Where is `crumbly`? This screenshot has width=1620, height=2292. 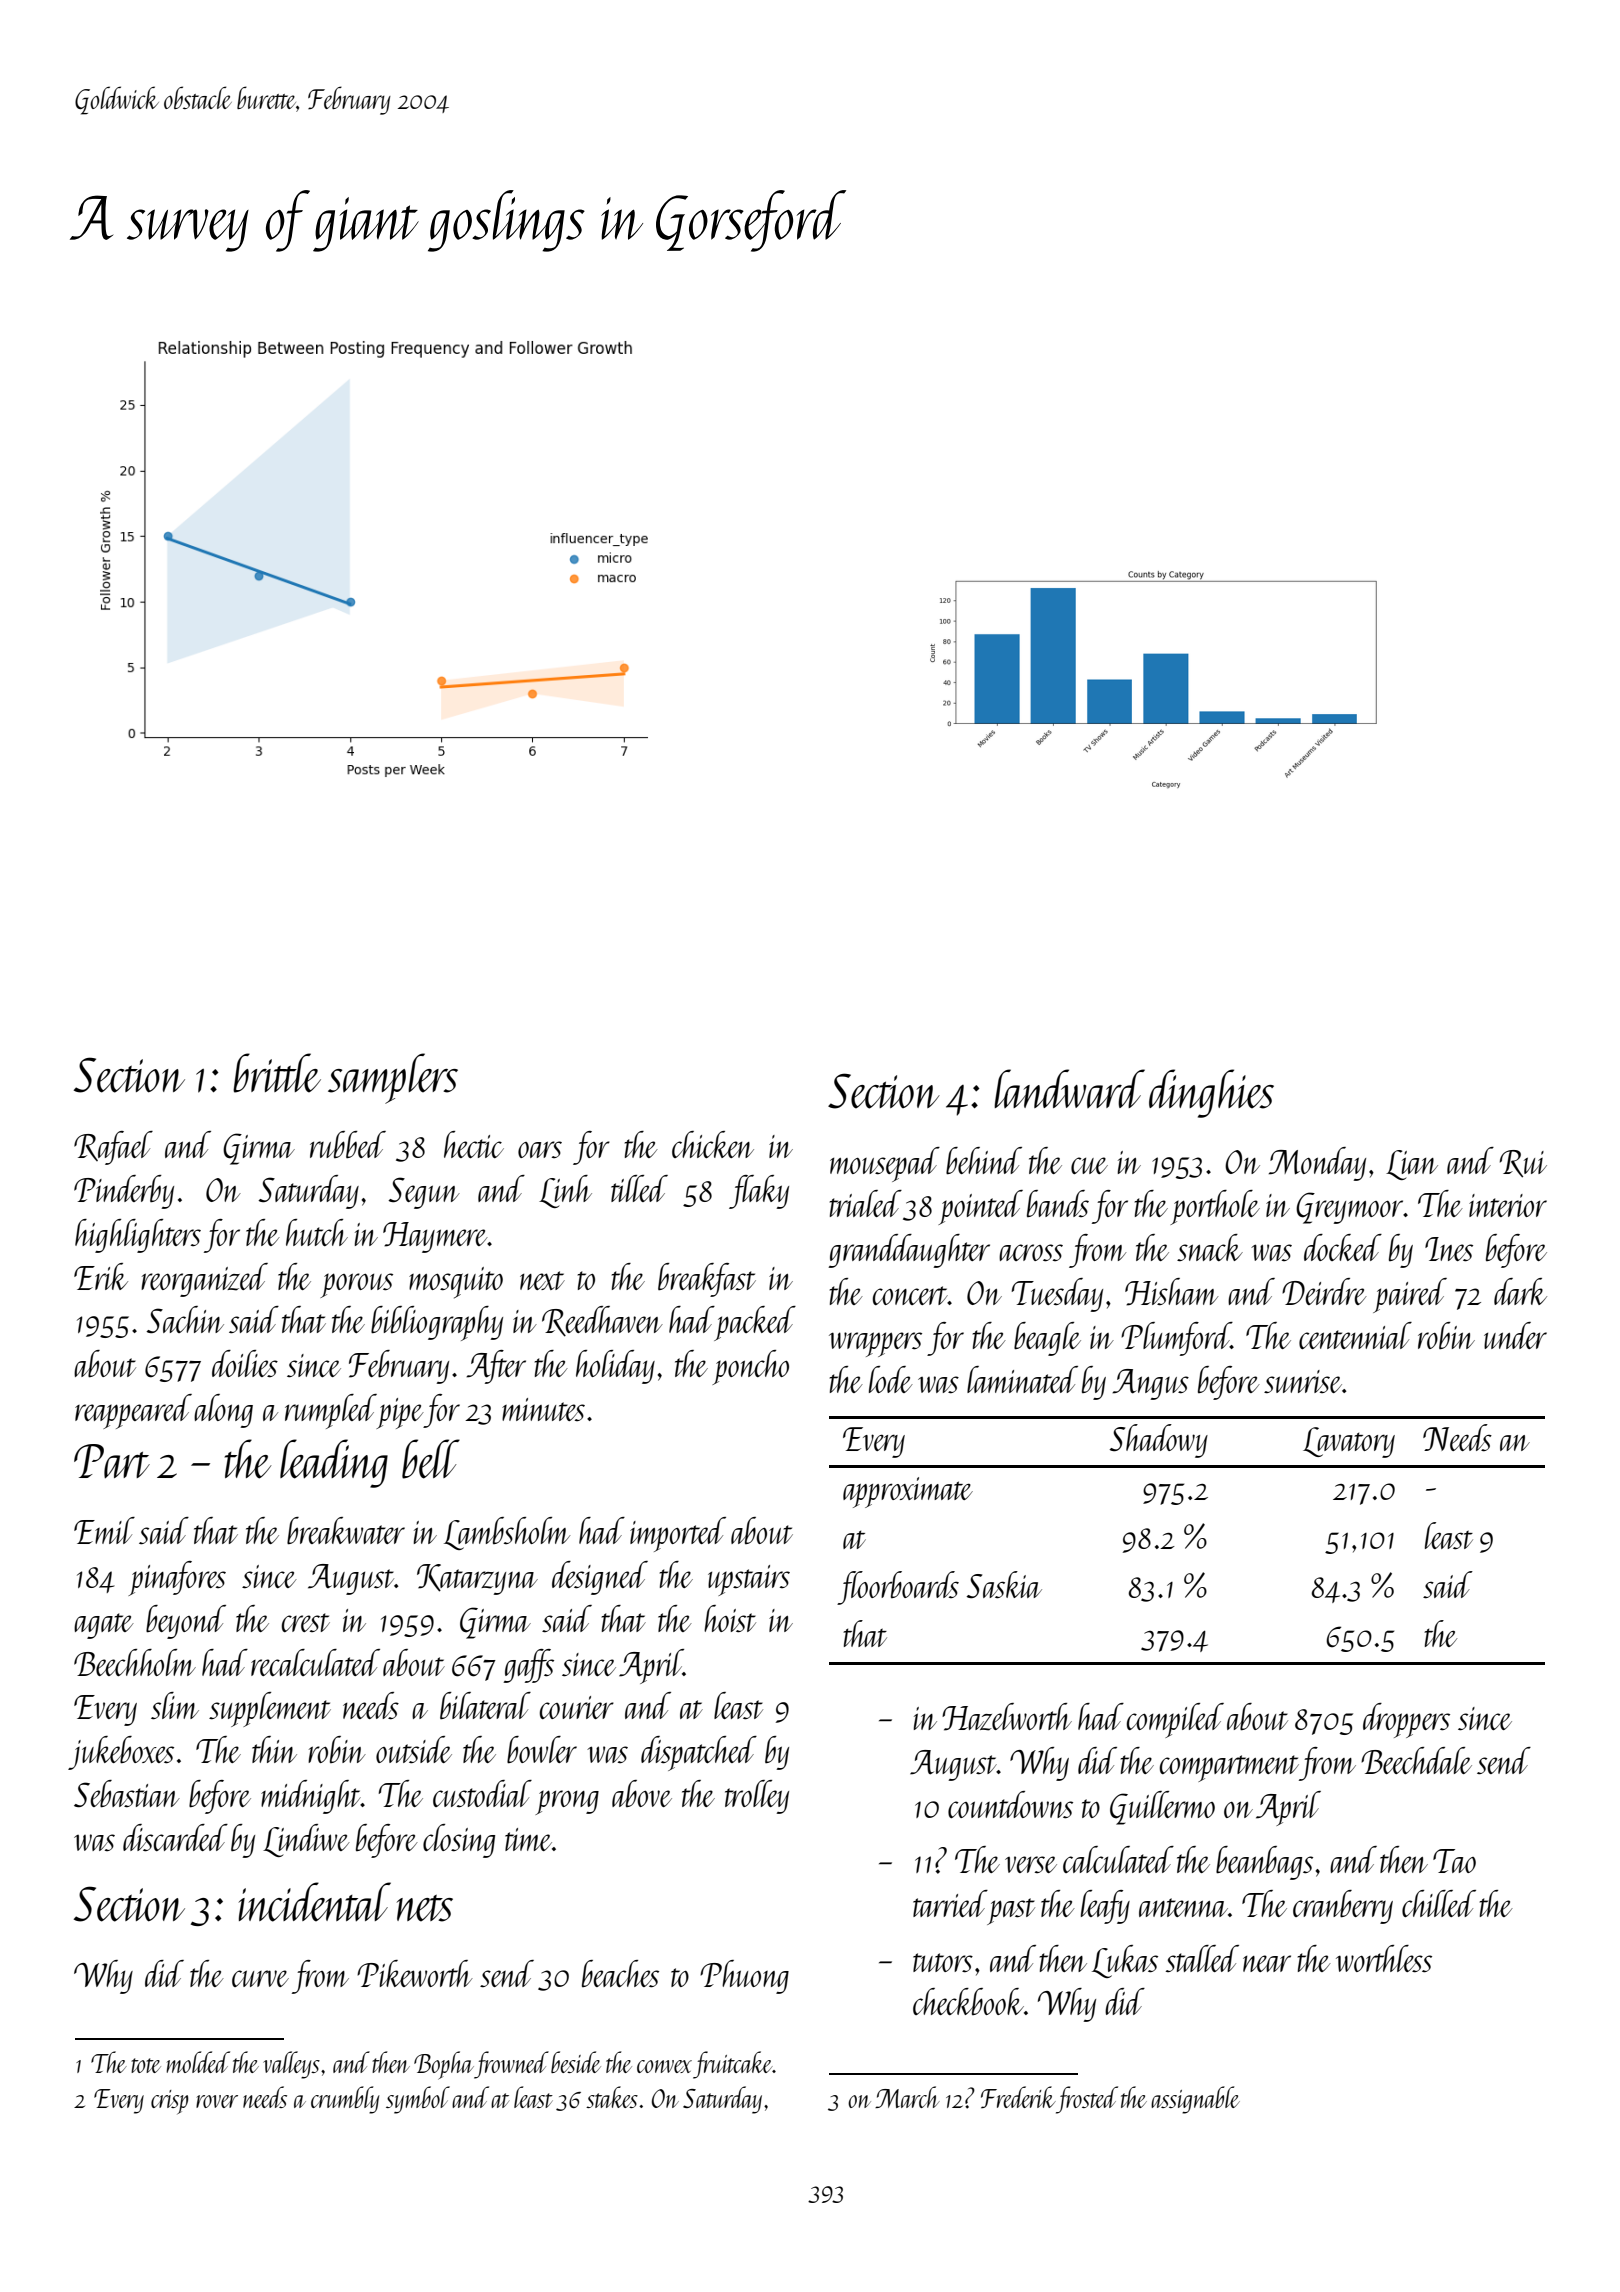
crumbly is located at coordinates (345, 2100).
